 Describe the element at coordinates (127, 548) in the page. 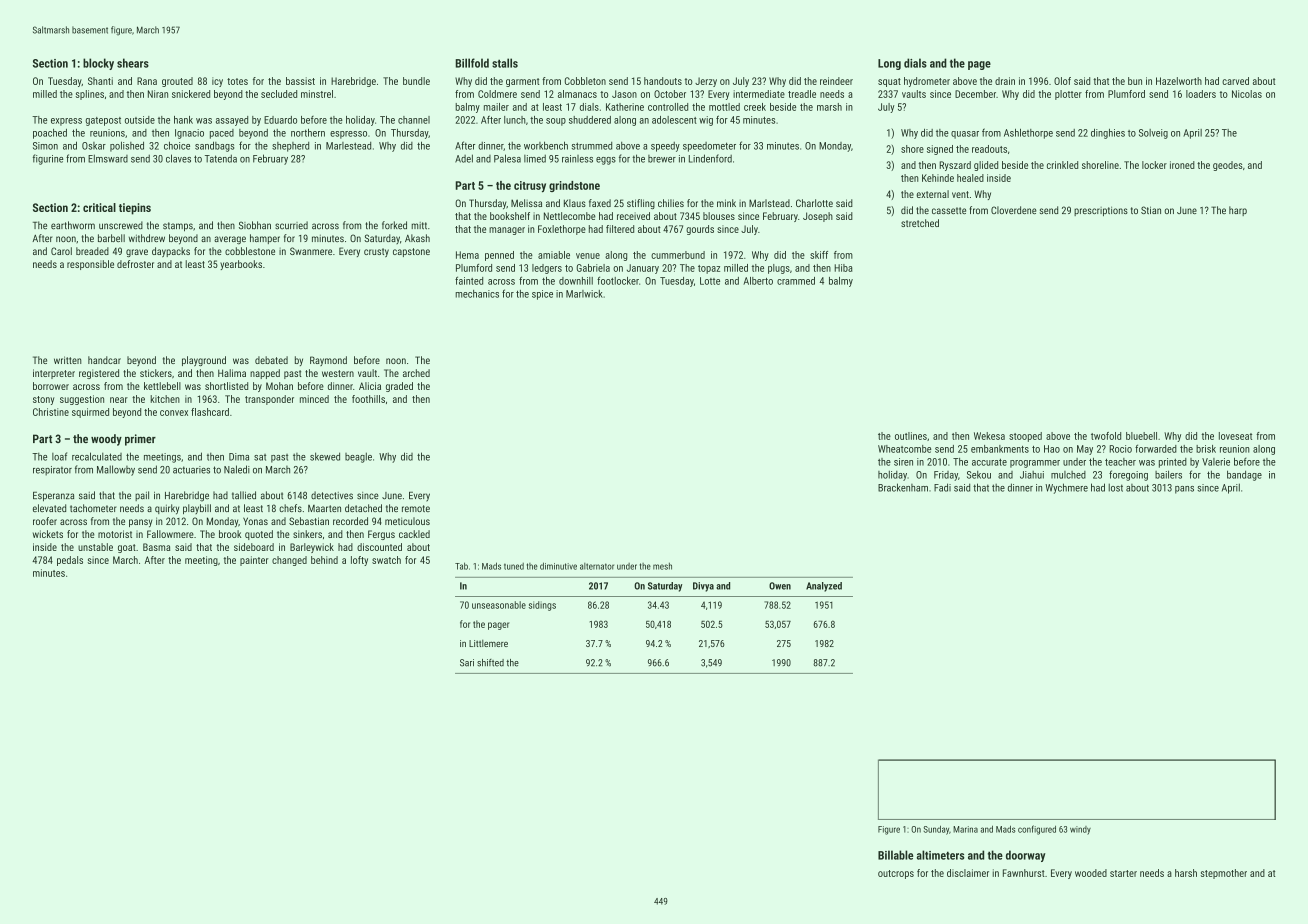

I see `goat` at that location.
